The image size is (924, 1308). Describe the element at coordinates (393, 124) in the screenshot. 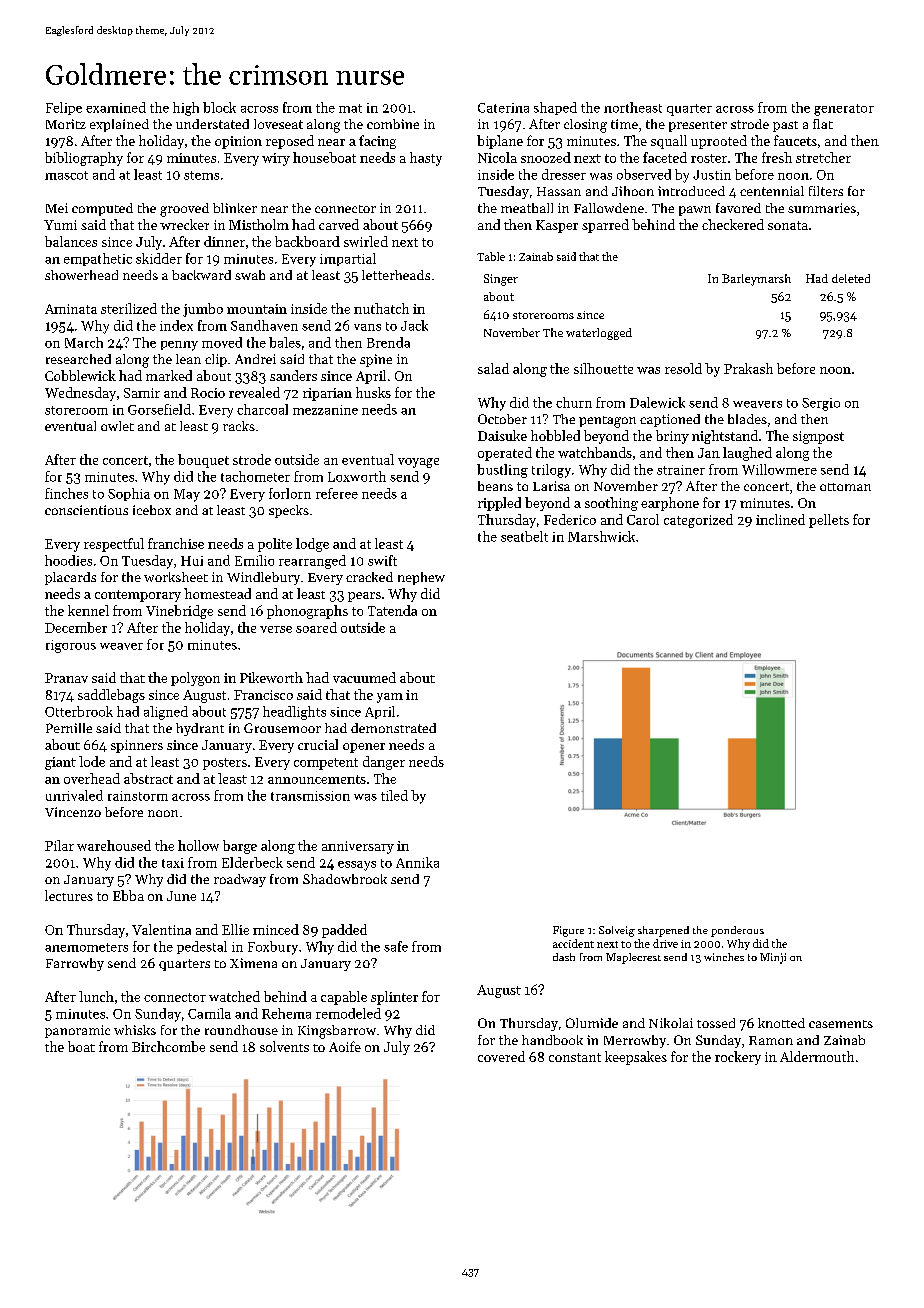

I see `combine` at that location.
